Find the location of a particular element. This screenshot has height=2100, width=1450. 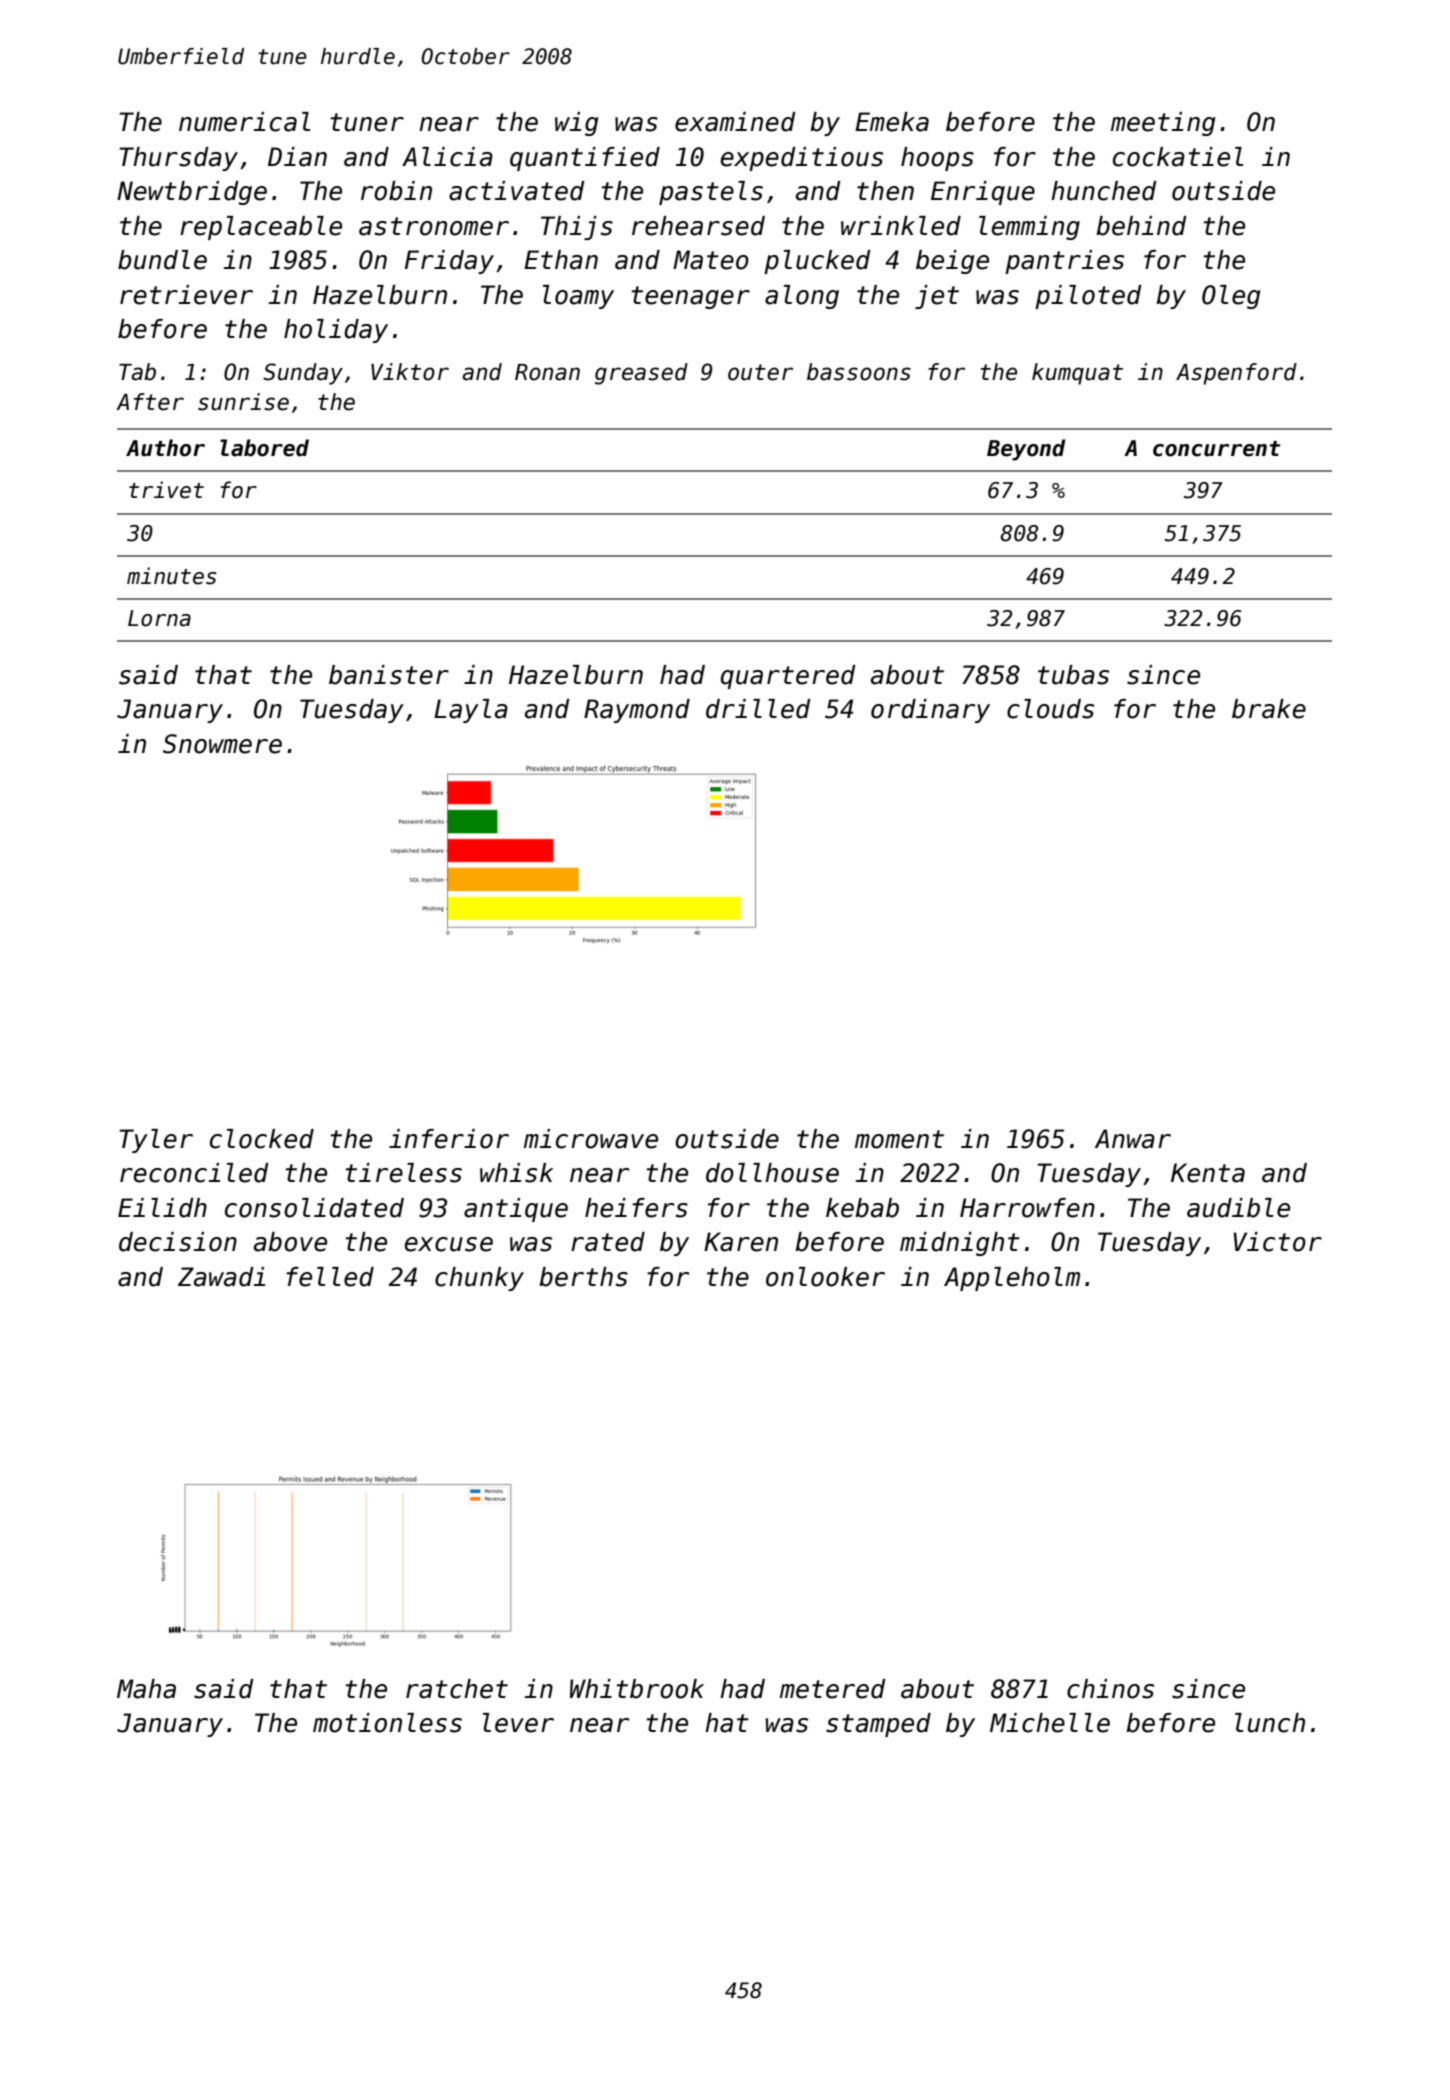

Michelle is located at coordinates (1050, 1723).
